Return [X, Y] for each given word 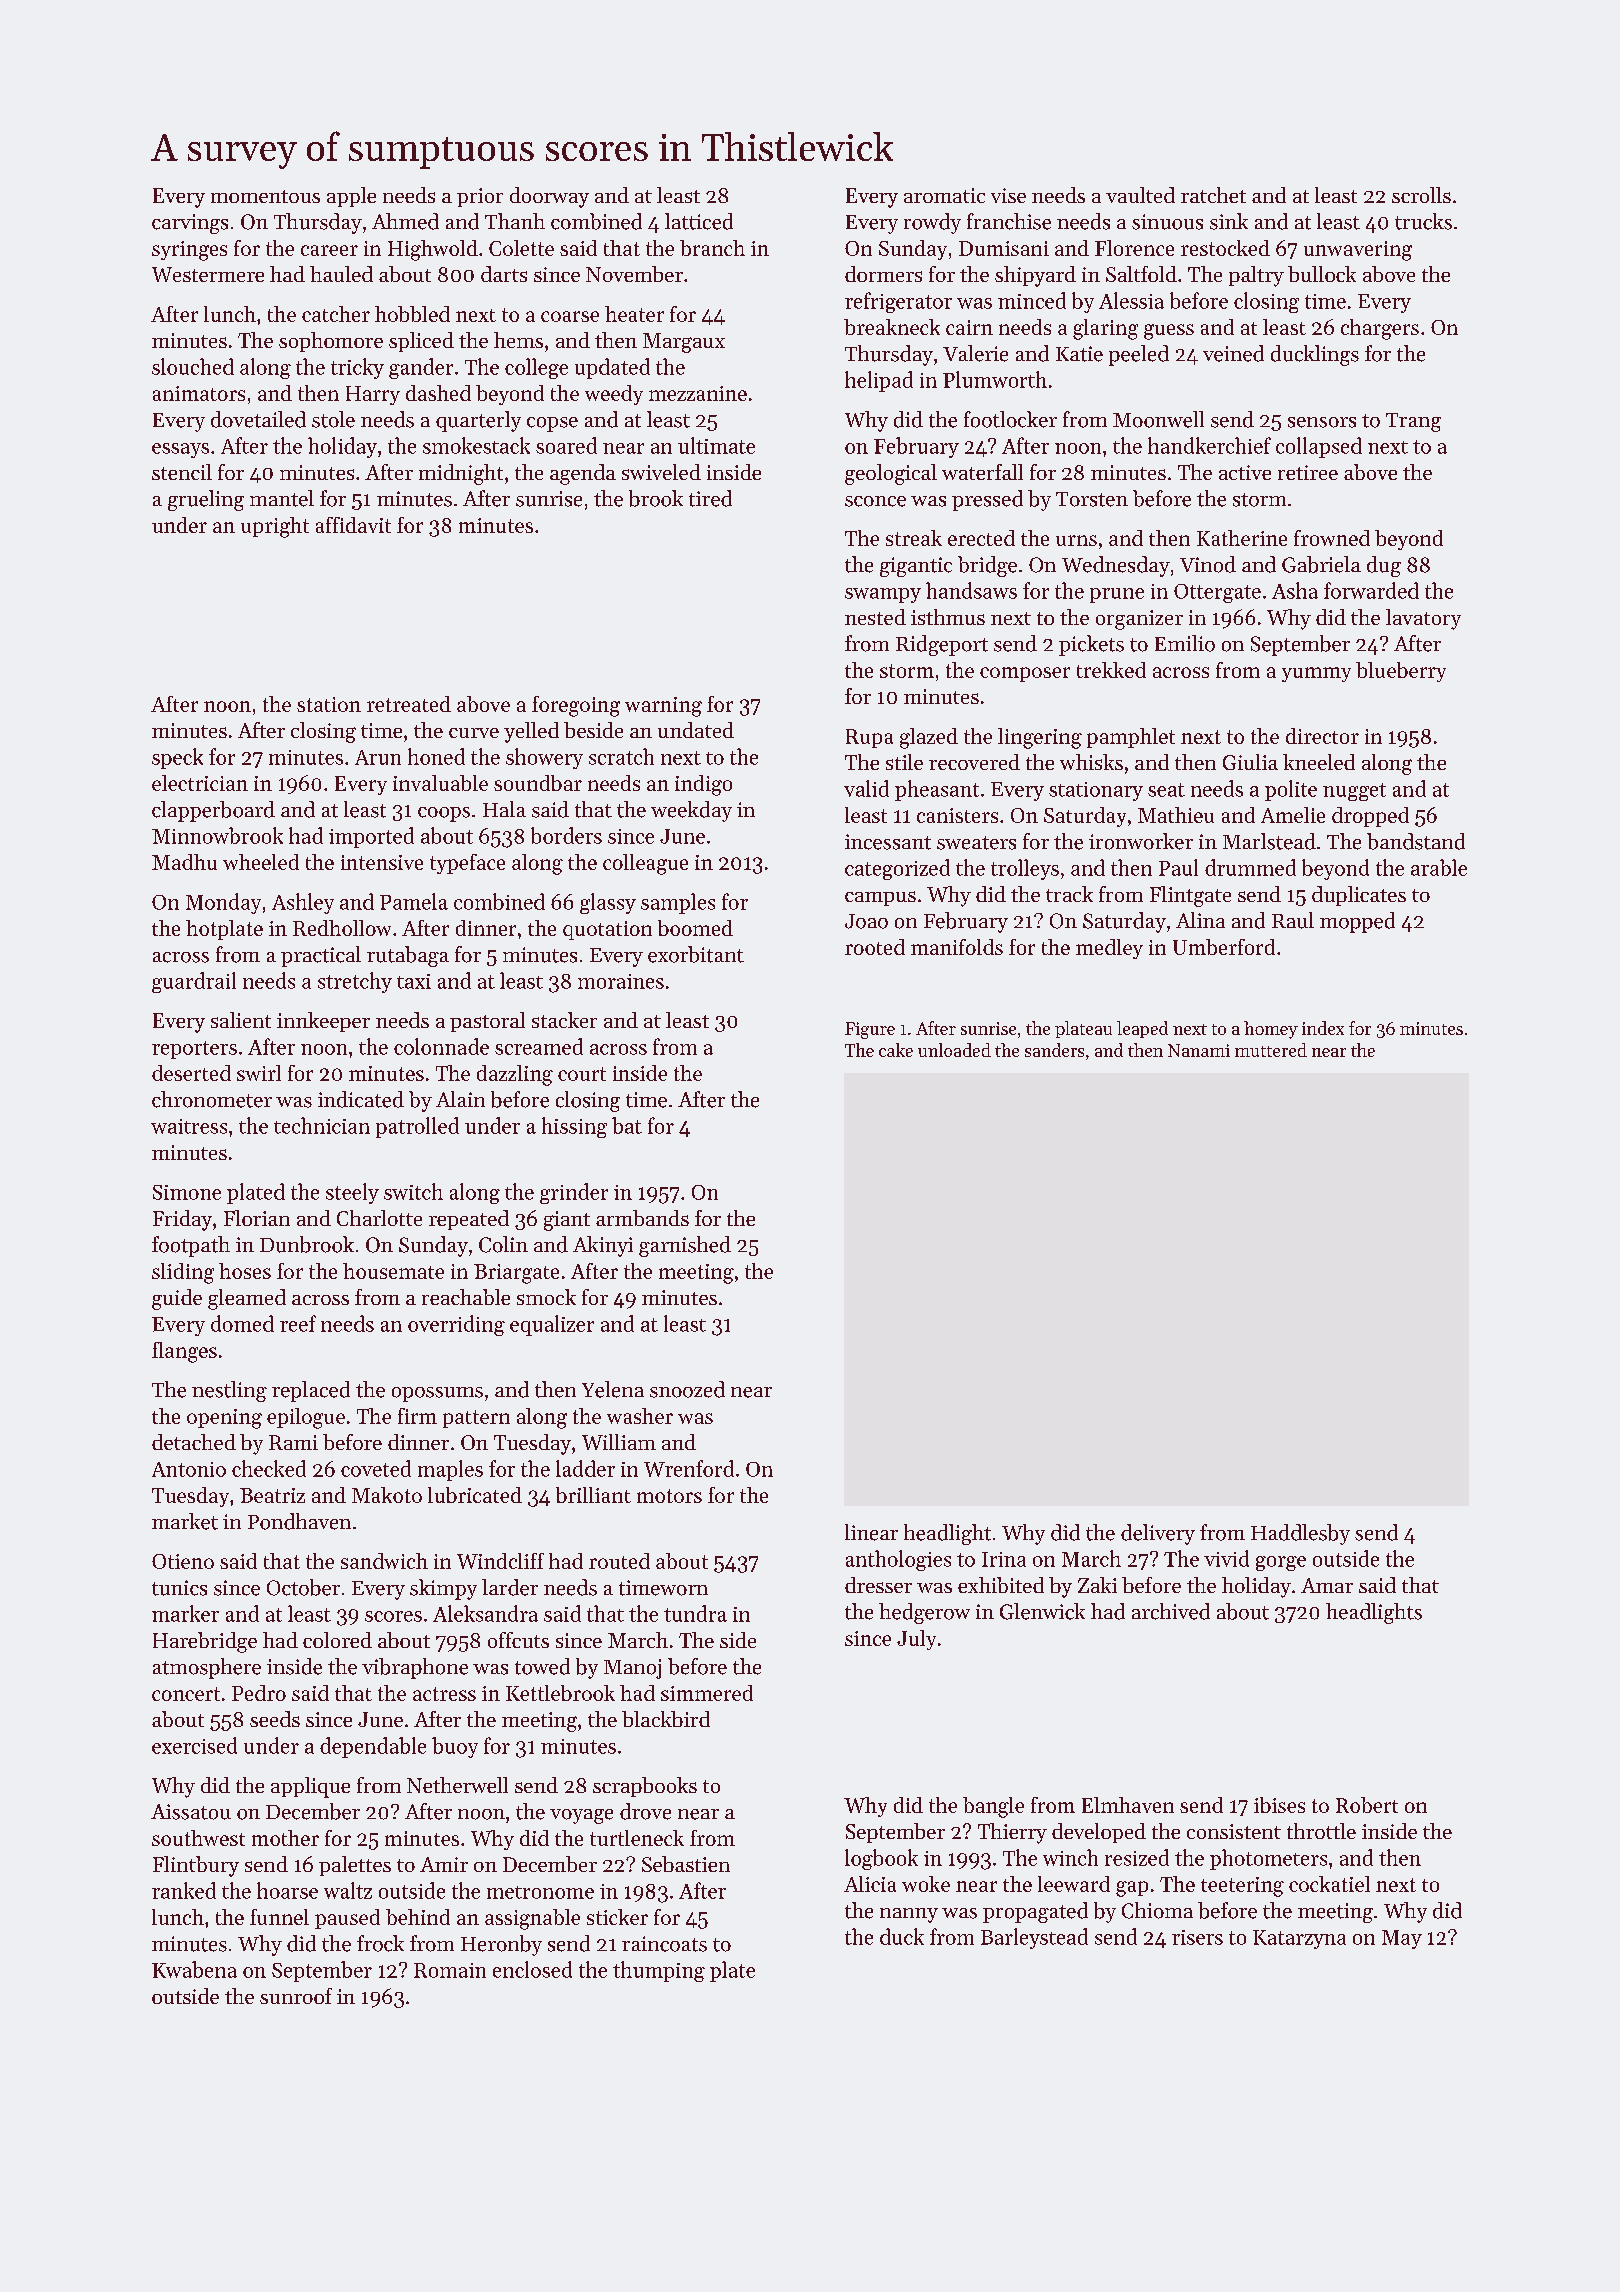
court [582, 1074]
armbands [642, 1218]
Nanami [1199, 1050]
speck [177, 758]
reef [298, 1323]
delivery [1158, 1534]
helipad [879, 381]
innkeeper [323, 1022]
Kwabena [194, 1969]
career [329, 250]
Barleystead [1034, 1938]
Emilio [1185, 643]
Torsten [1092, 499]
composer [1025, 674]
